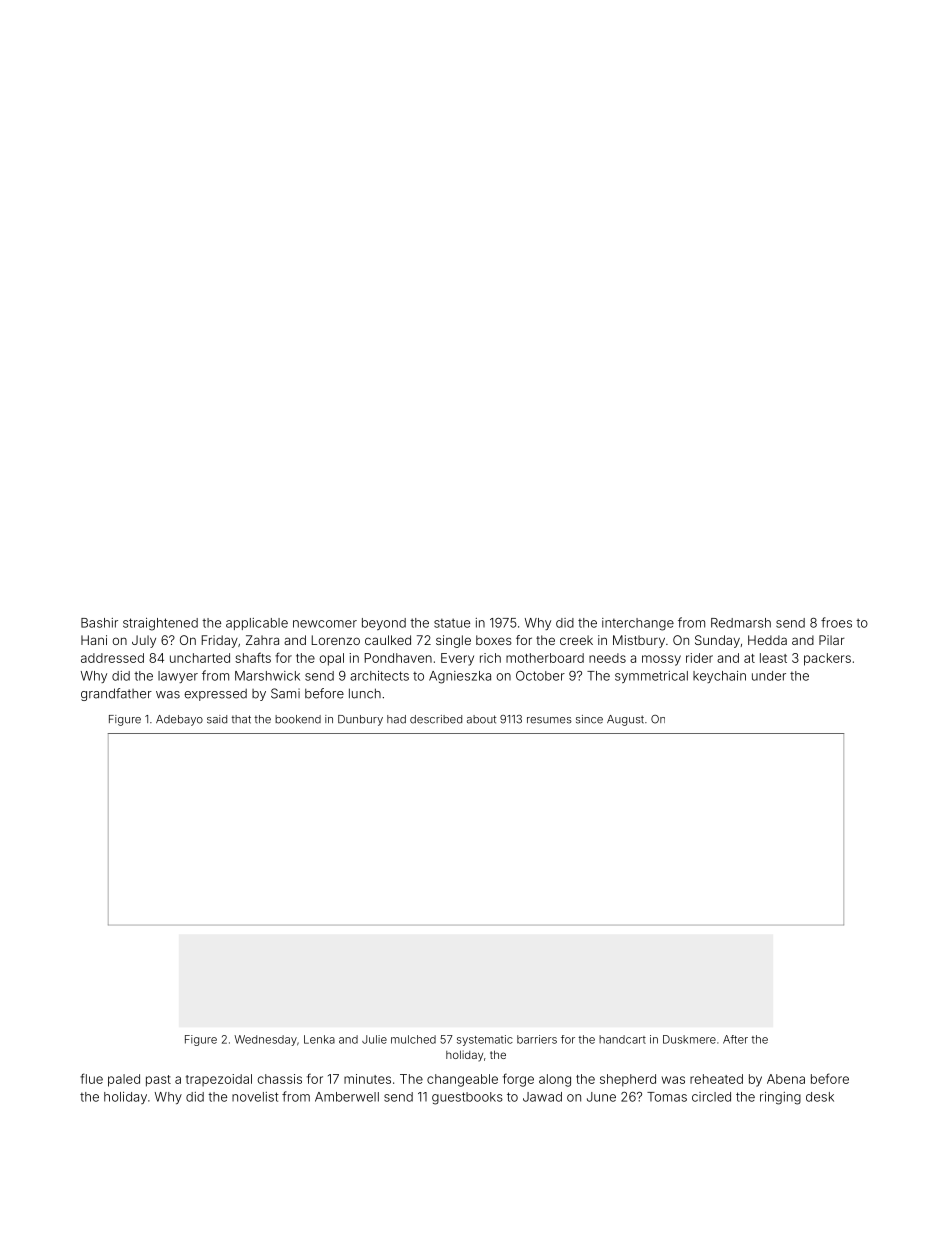  I want to click on beyond, so click(384, 624).
